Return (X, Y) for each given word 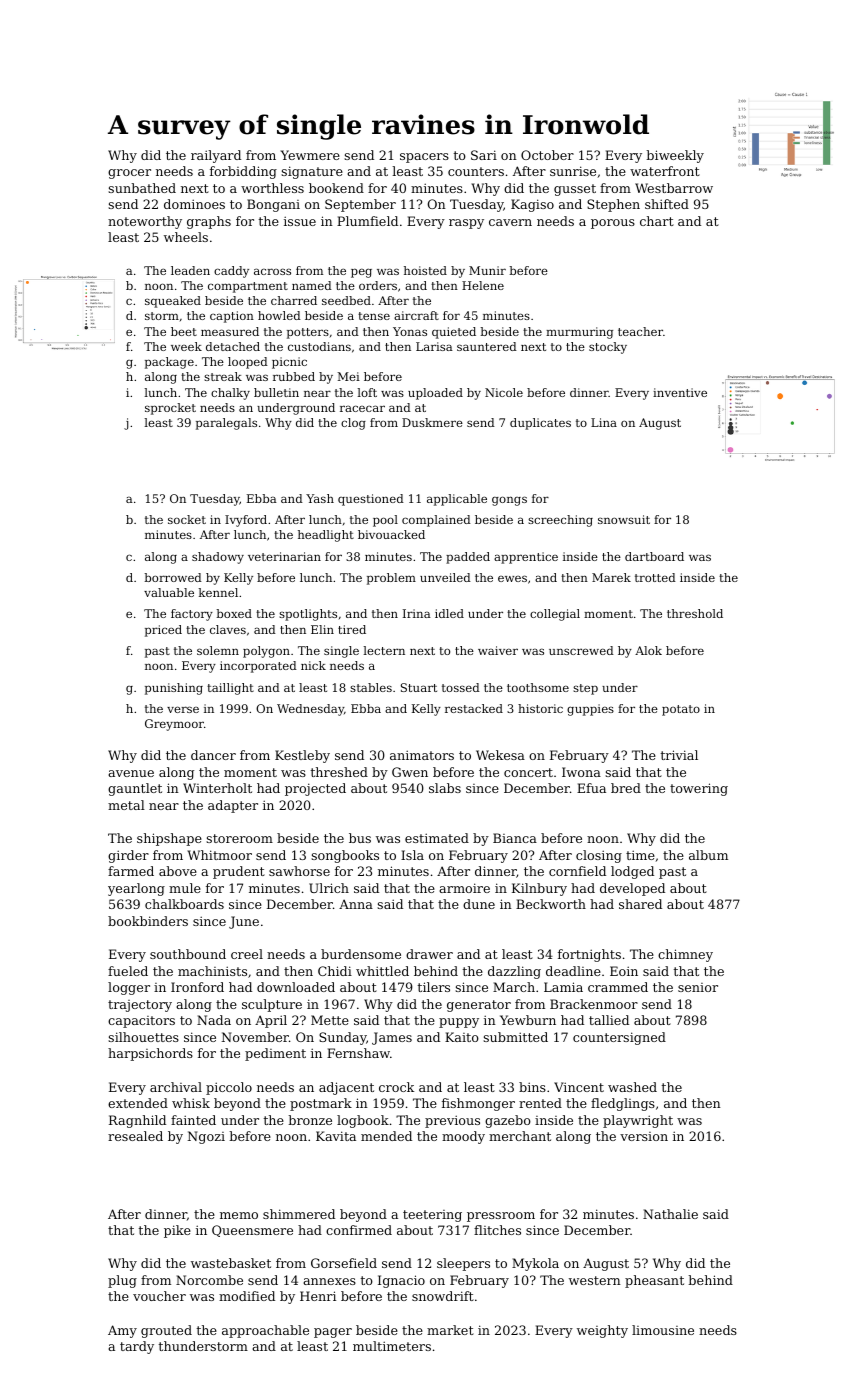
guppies (590, 710)
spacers (424, 158)
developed (632, 889)
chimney (685, 955)
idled (449, 613)
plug (122, 1281)
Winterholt (217, 788)
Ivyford (246, 521)
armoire (464, 888)
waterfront (665, 171)
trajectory (140, 1006)
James (392, 1038)
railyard (216, 156)
